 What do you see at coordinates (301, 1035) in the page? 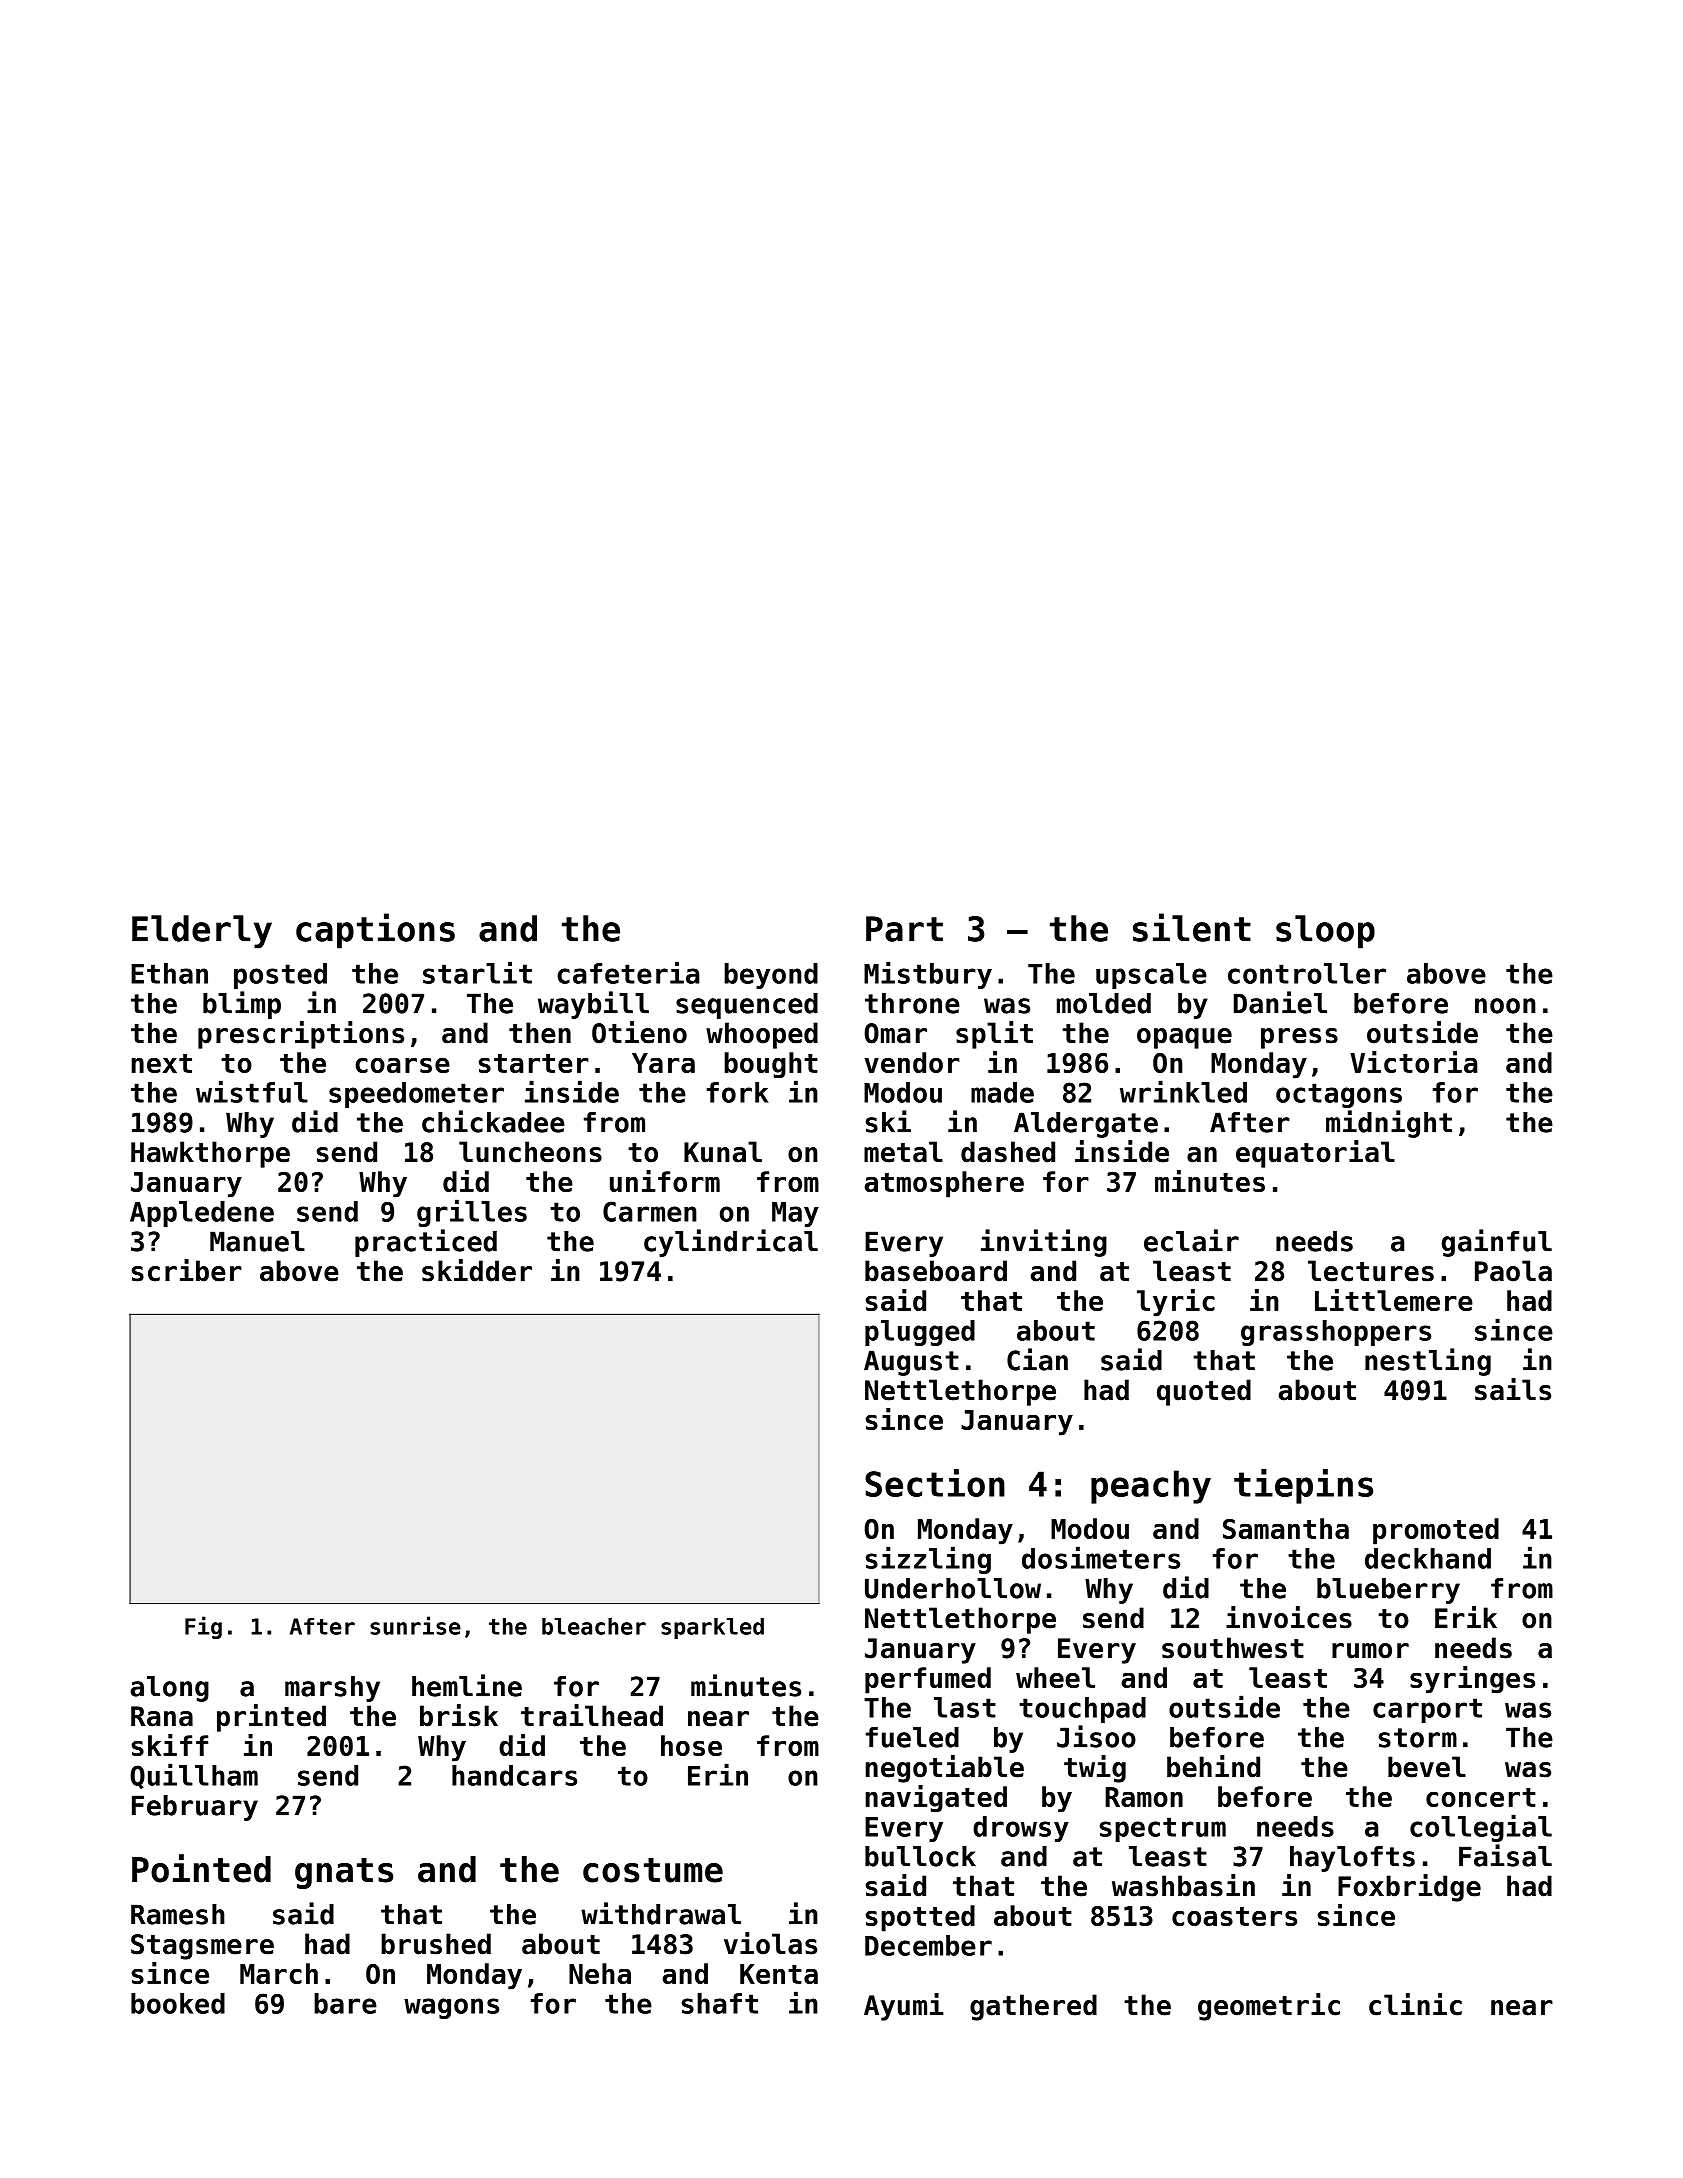
I see `prescriptions` at bounding box center [301, 1035].
